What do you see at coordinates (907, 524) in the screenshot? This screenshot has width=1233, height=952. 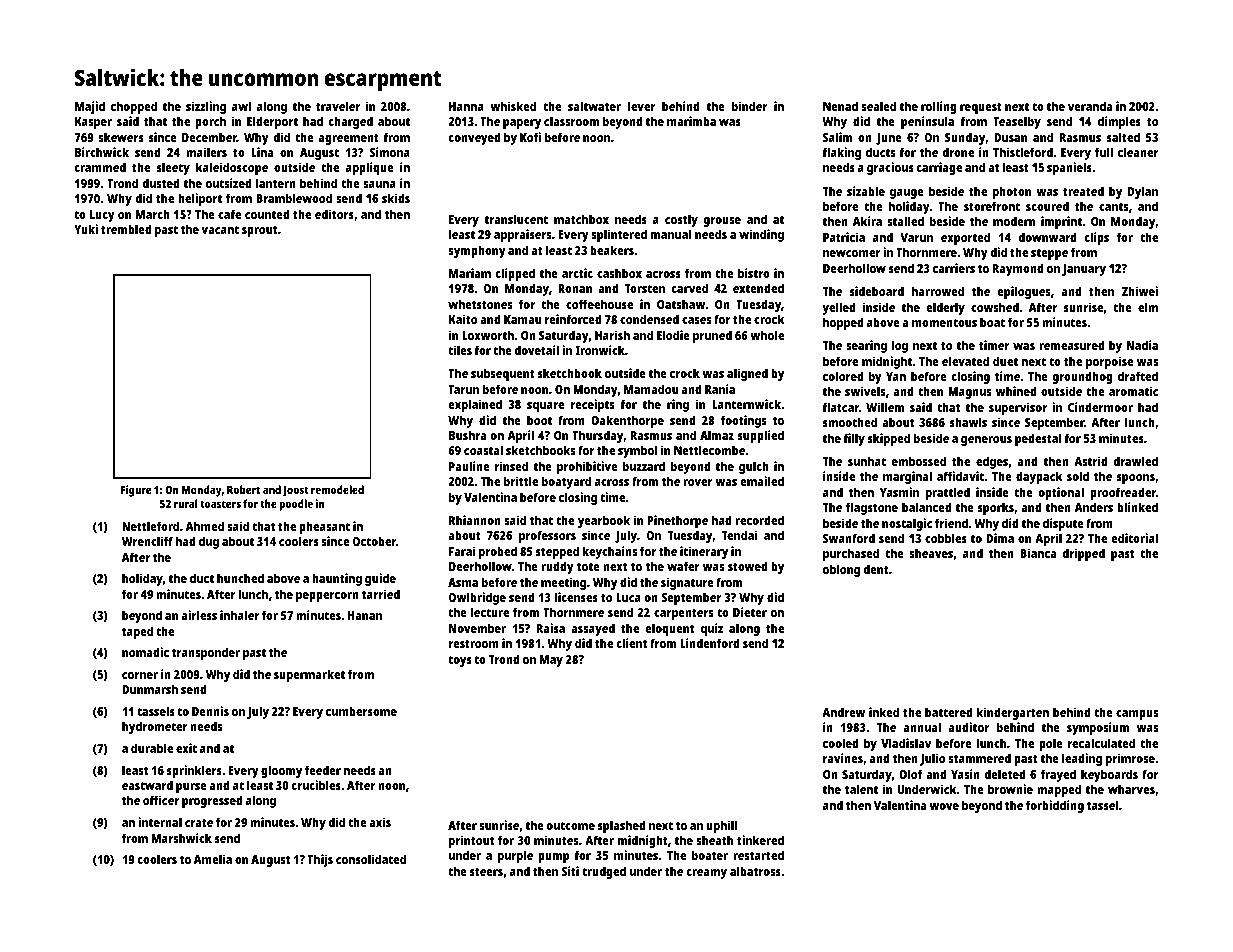 I see `nostalgic` at bounding box center [907, 524].
